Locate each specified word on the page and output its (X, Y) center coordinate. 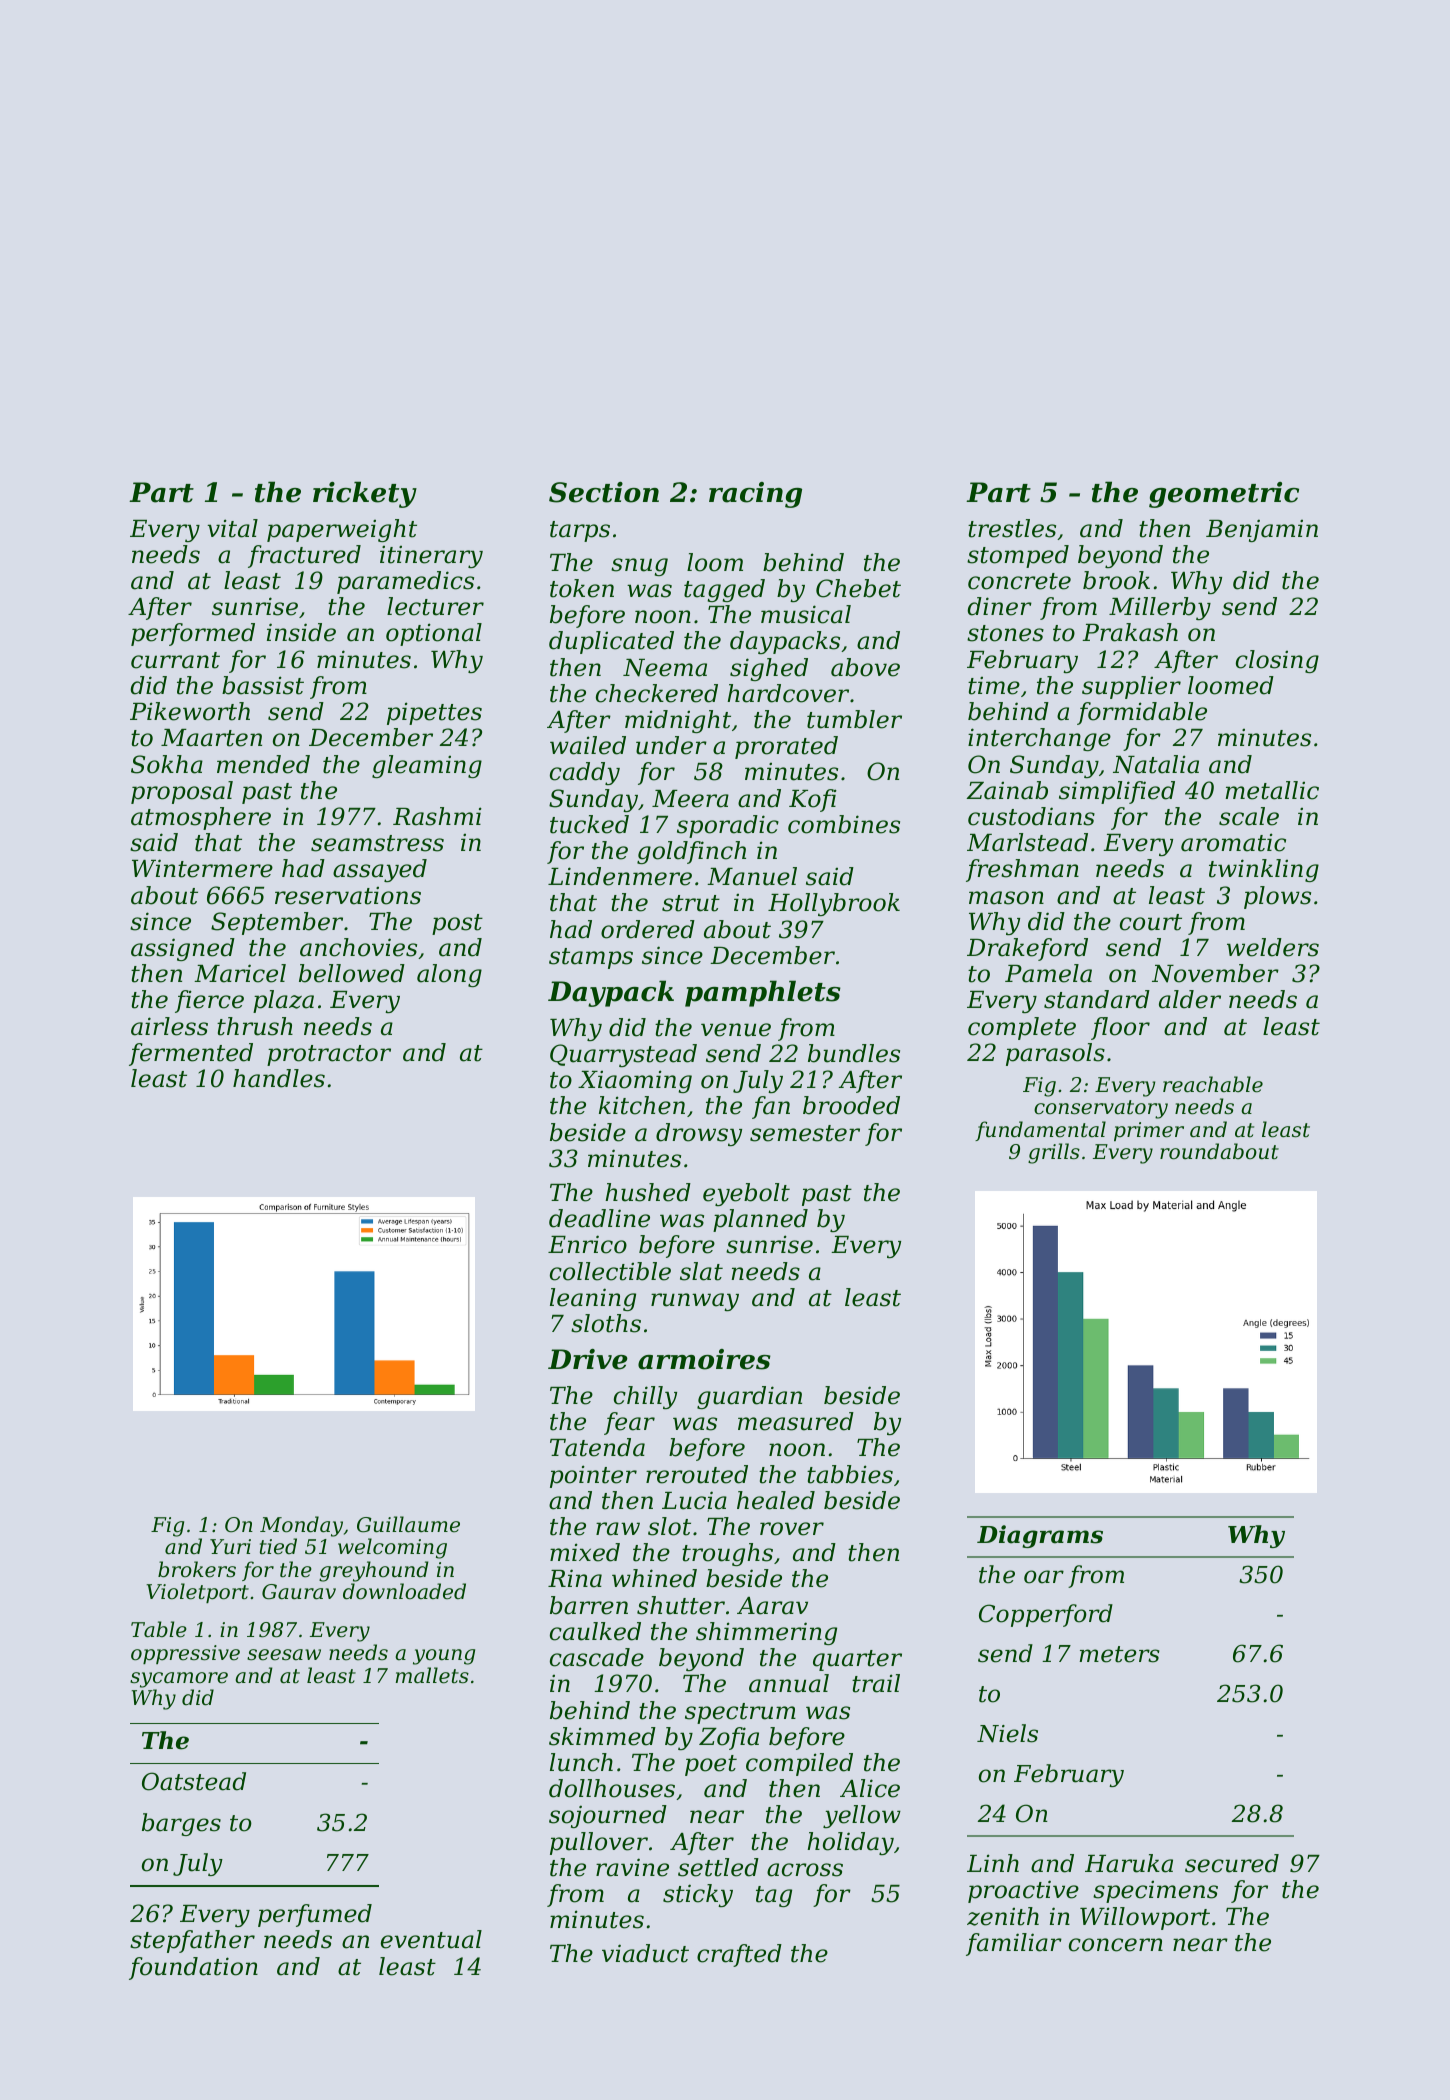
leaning (593, 1299)
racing (755, 495)
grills (1054, 1153)
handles (279, 1078)
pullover (599, 1843)
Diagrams (1040, 1536)
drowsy (699, 1134)
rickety (365, 494)
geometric (1224, 495)
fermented (191, 1054)
